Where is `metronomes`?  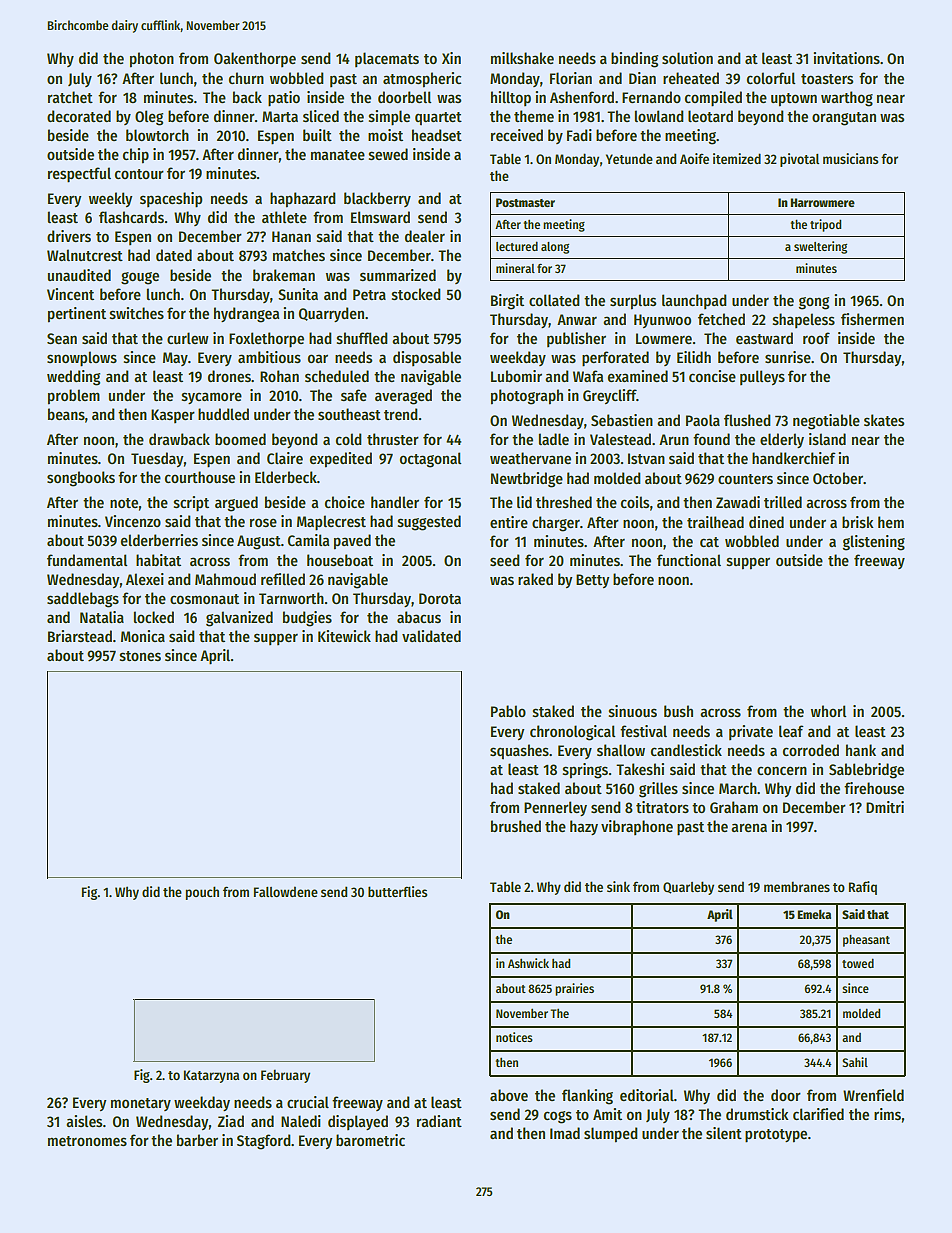
metronomes is located at coordinates (87, 1141).
